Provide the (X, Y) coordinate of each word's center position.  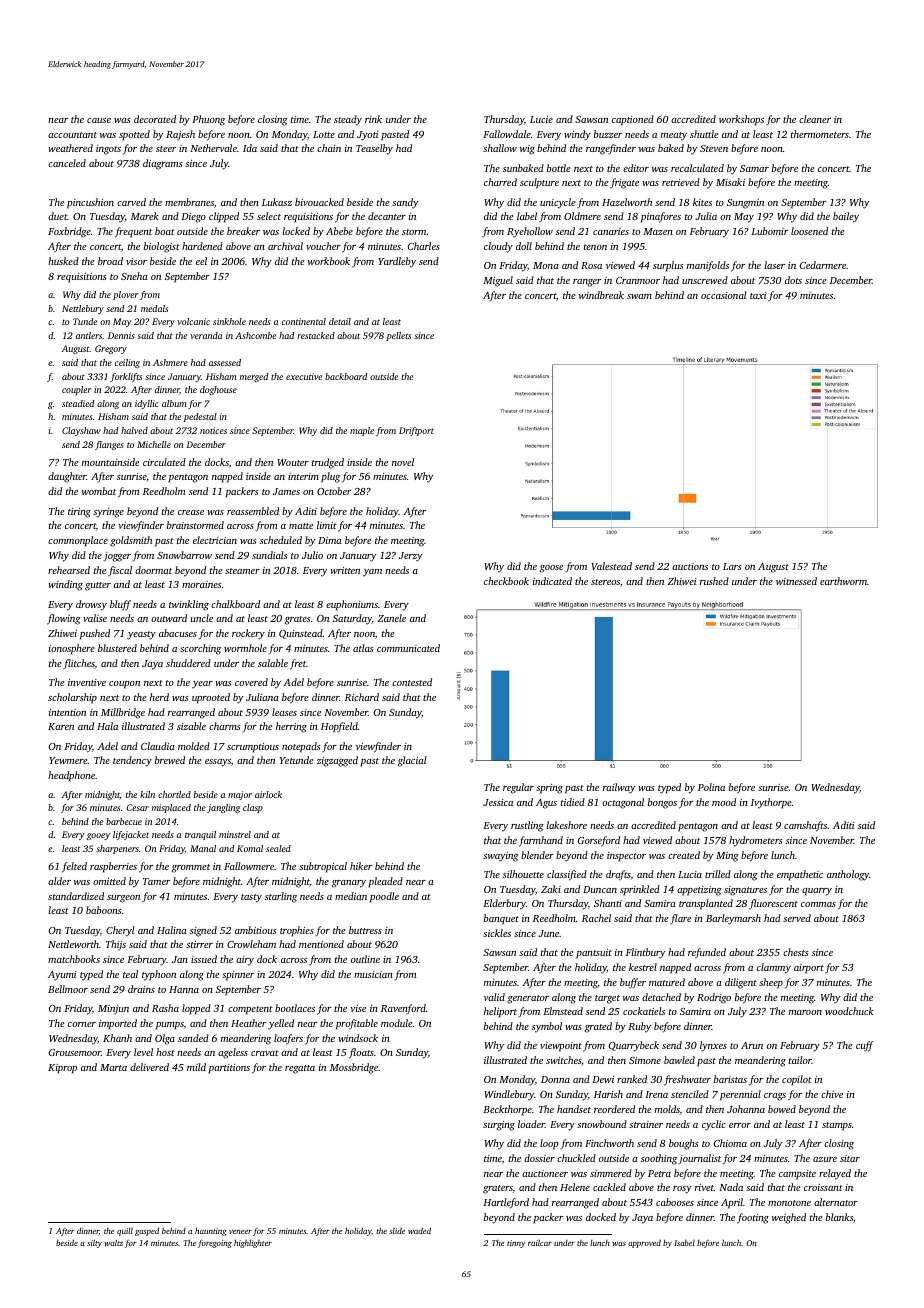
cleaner (815, 119)
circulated (164, 462)
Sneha (134, 276)
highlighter (253, 1243)
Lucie (541, 119)
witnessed (796, 581)
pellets (398, 336)
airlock (268, 794)
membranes (189, 202)
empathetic (800, 875)
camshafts (805, 826)
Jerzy (410, 557)
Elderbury (504, 904)
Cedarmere (823, 265)
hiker (361, 866)
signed (203, 931)
